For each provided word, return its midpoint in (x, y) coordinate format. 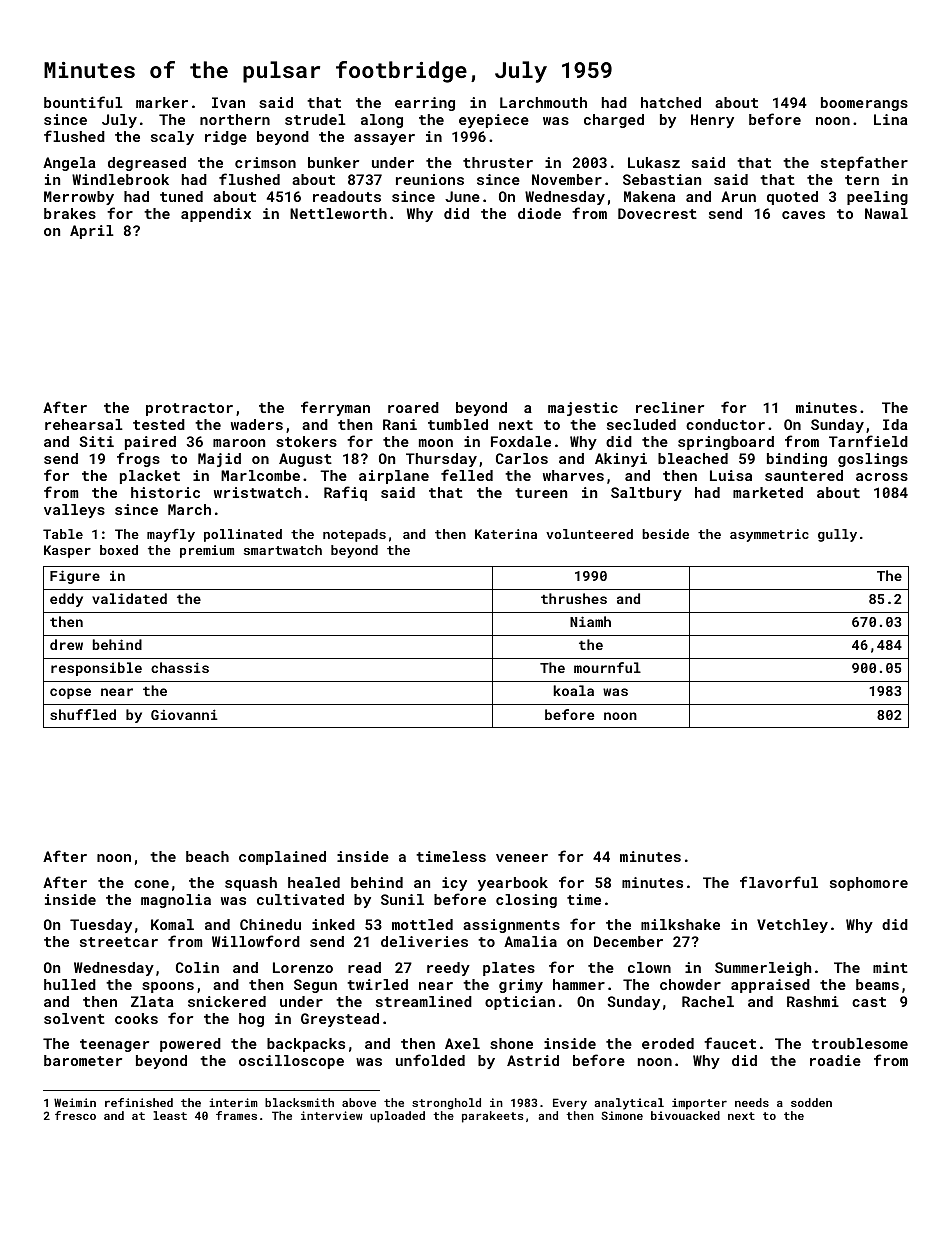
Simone (622, 1115)
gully (837, 535)
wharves (573, 475)
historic (165, 492)
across (882, 477)
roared (413, 407)
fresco (75, 1115)
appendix (216, 215)
